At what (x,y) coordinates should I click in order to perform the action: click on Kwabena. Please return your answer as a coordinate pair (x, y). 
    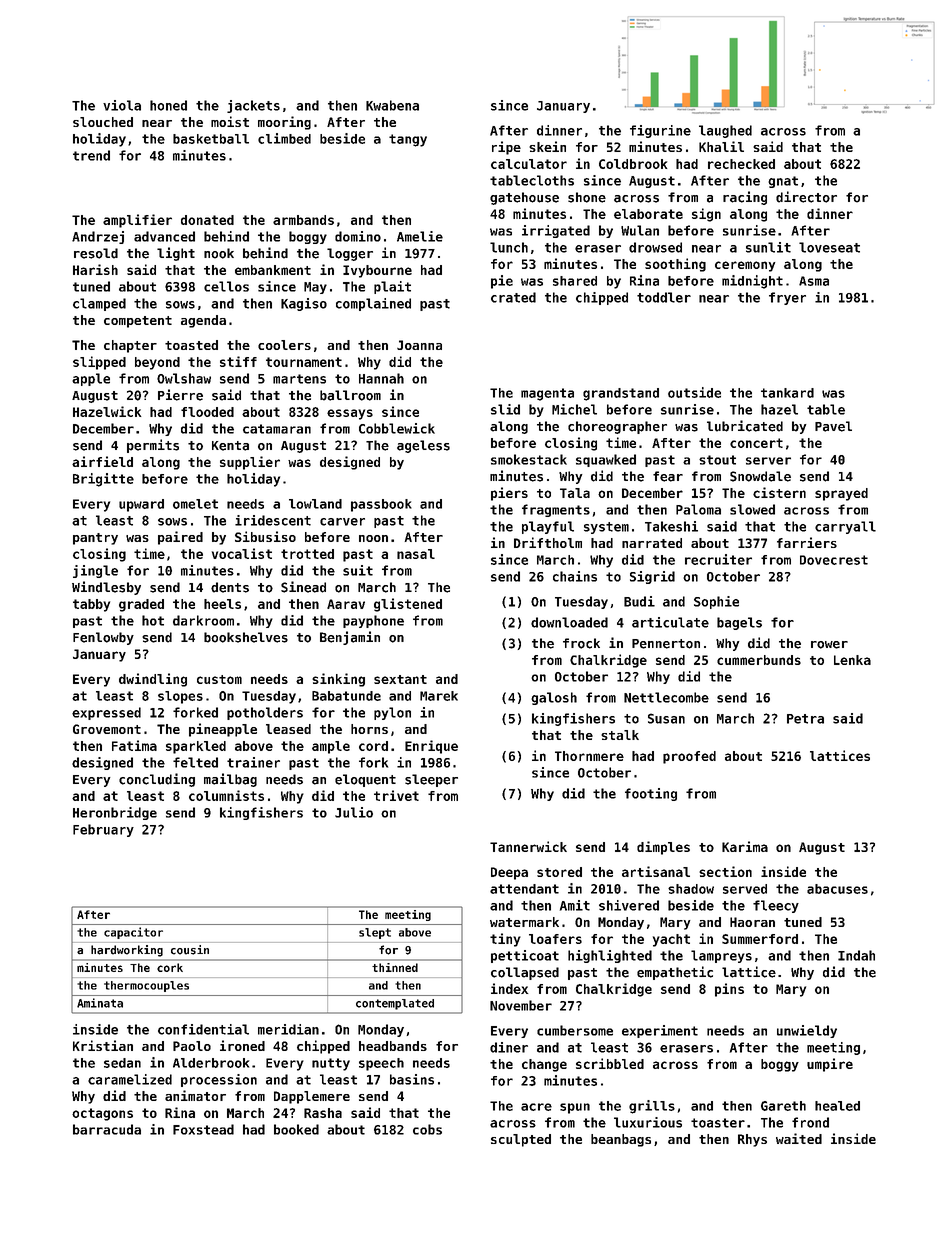
    Looking at the image, I should click on (392, 105).
